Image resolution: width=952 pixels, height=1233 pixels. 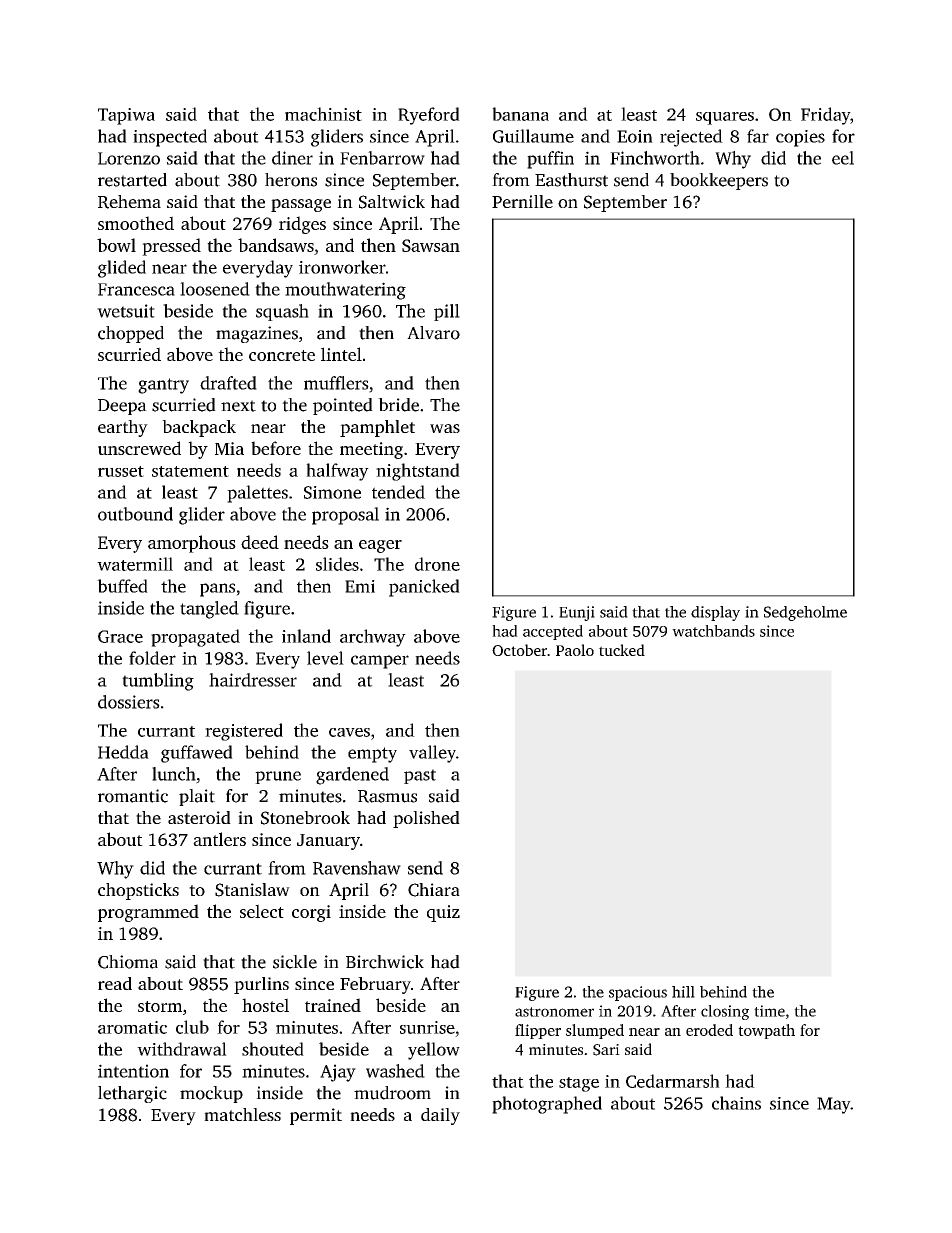 I want to click on watchbands, so click(x=713, y=631).
